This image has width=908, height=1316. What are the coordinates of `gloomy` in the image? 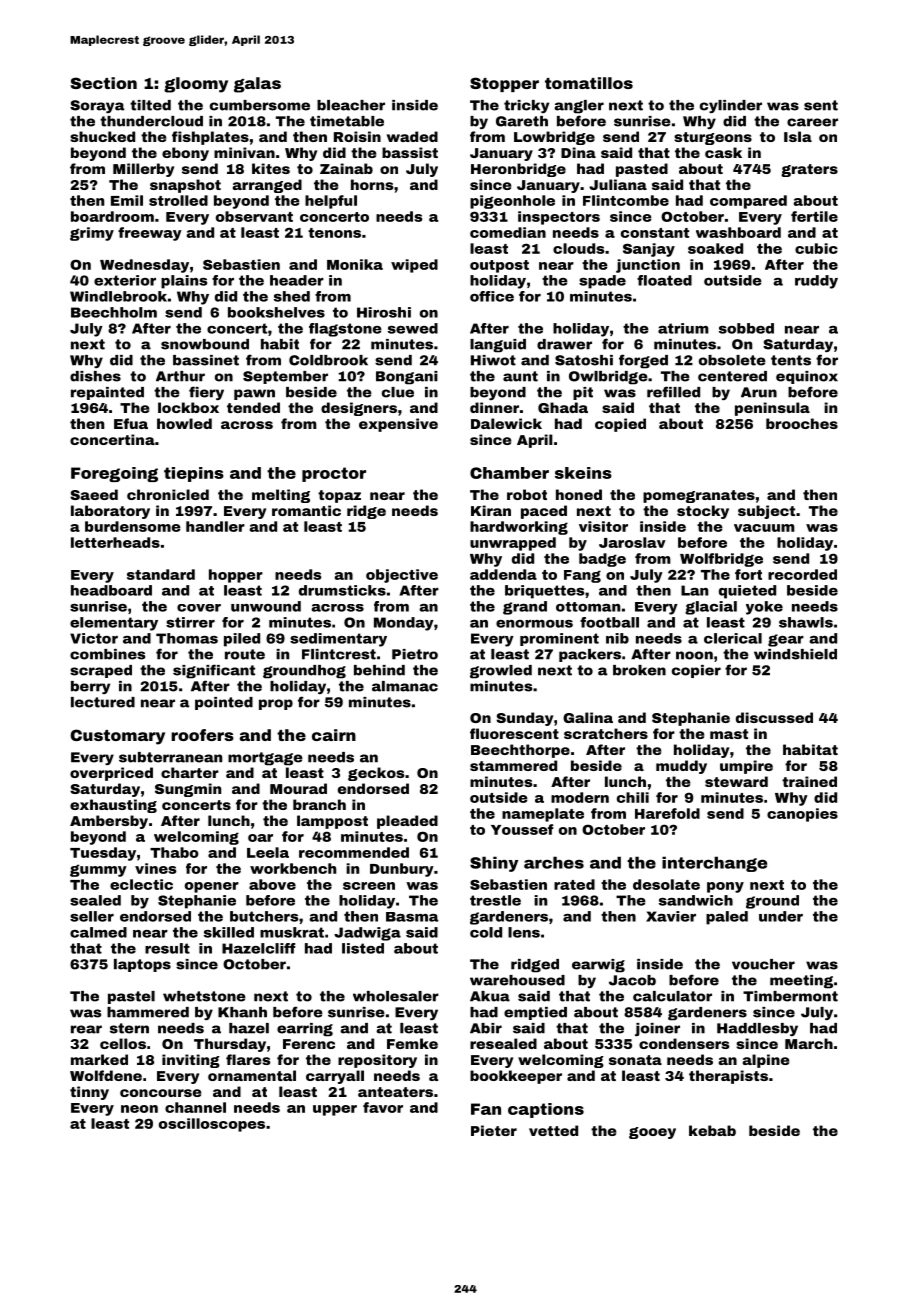 It's located at (196, 85).
